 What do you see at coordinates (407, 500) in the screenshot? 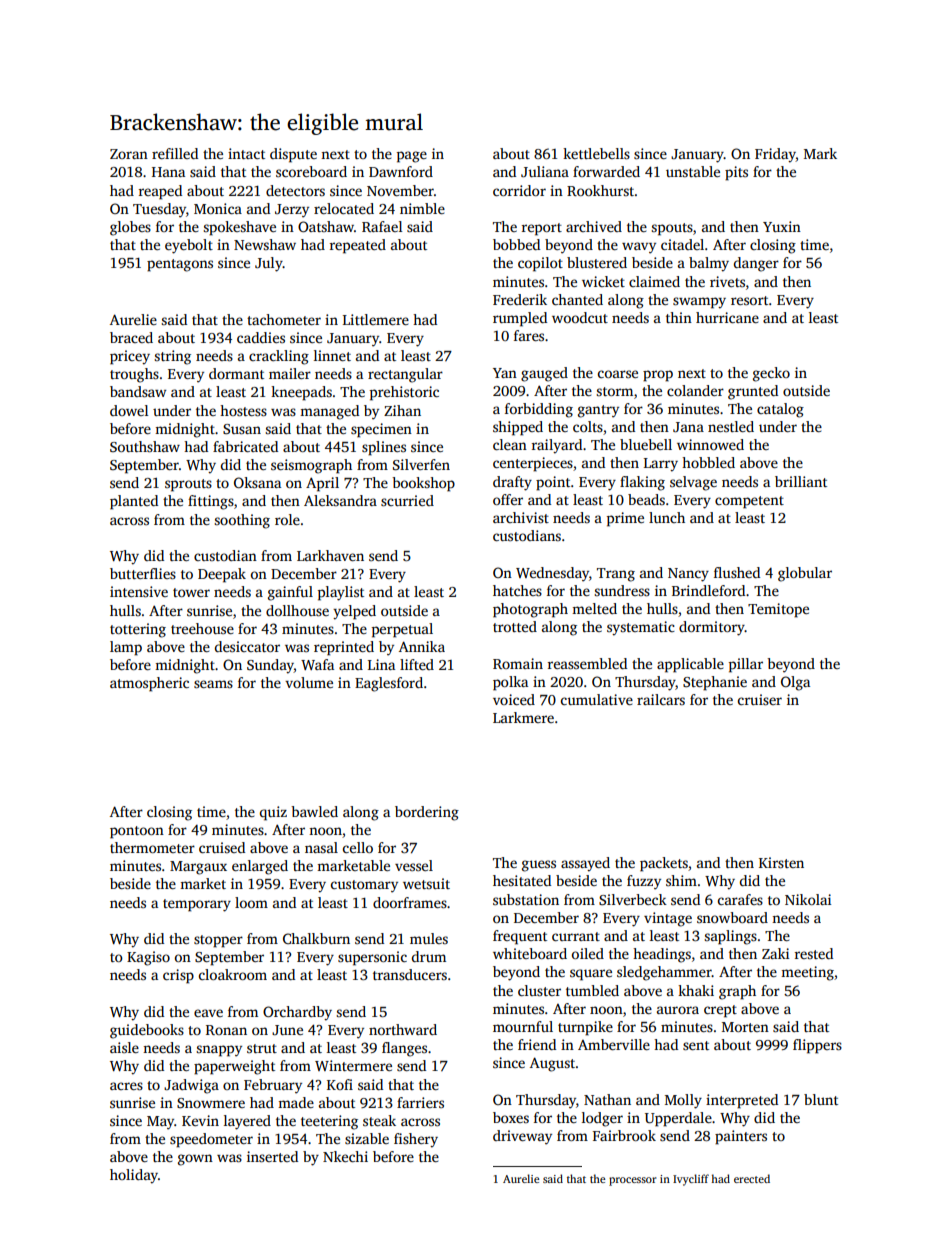
I see `scurried` at bounding box center [407, 500].
